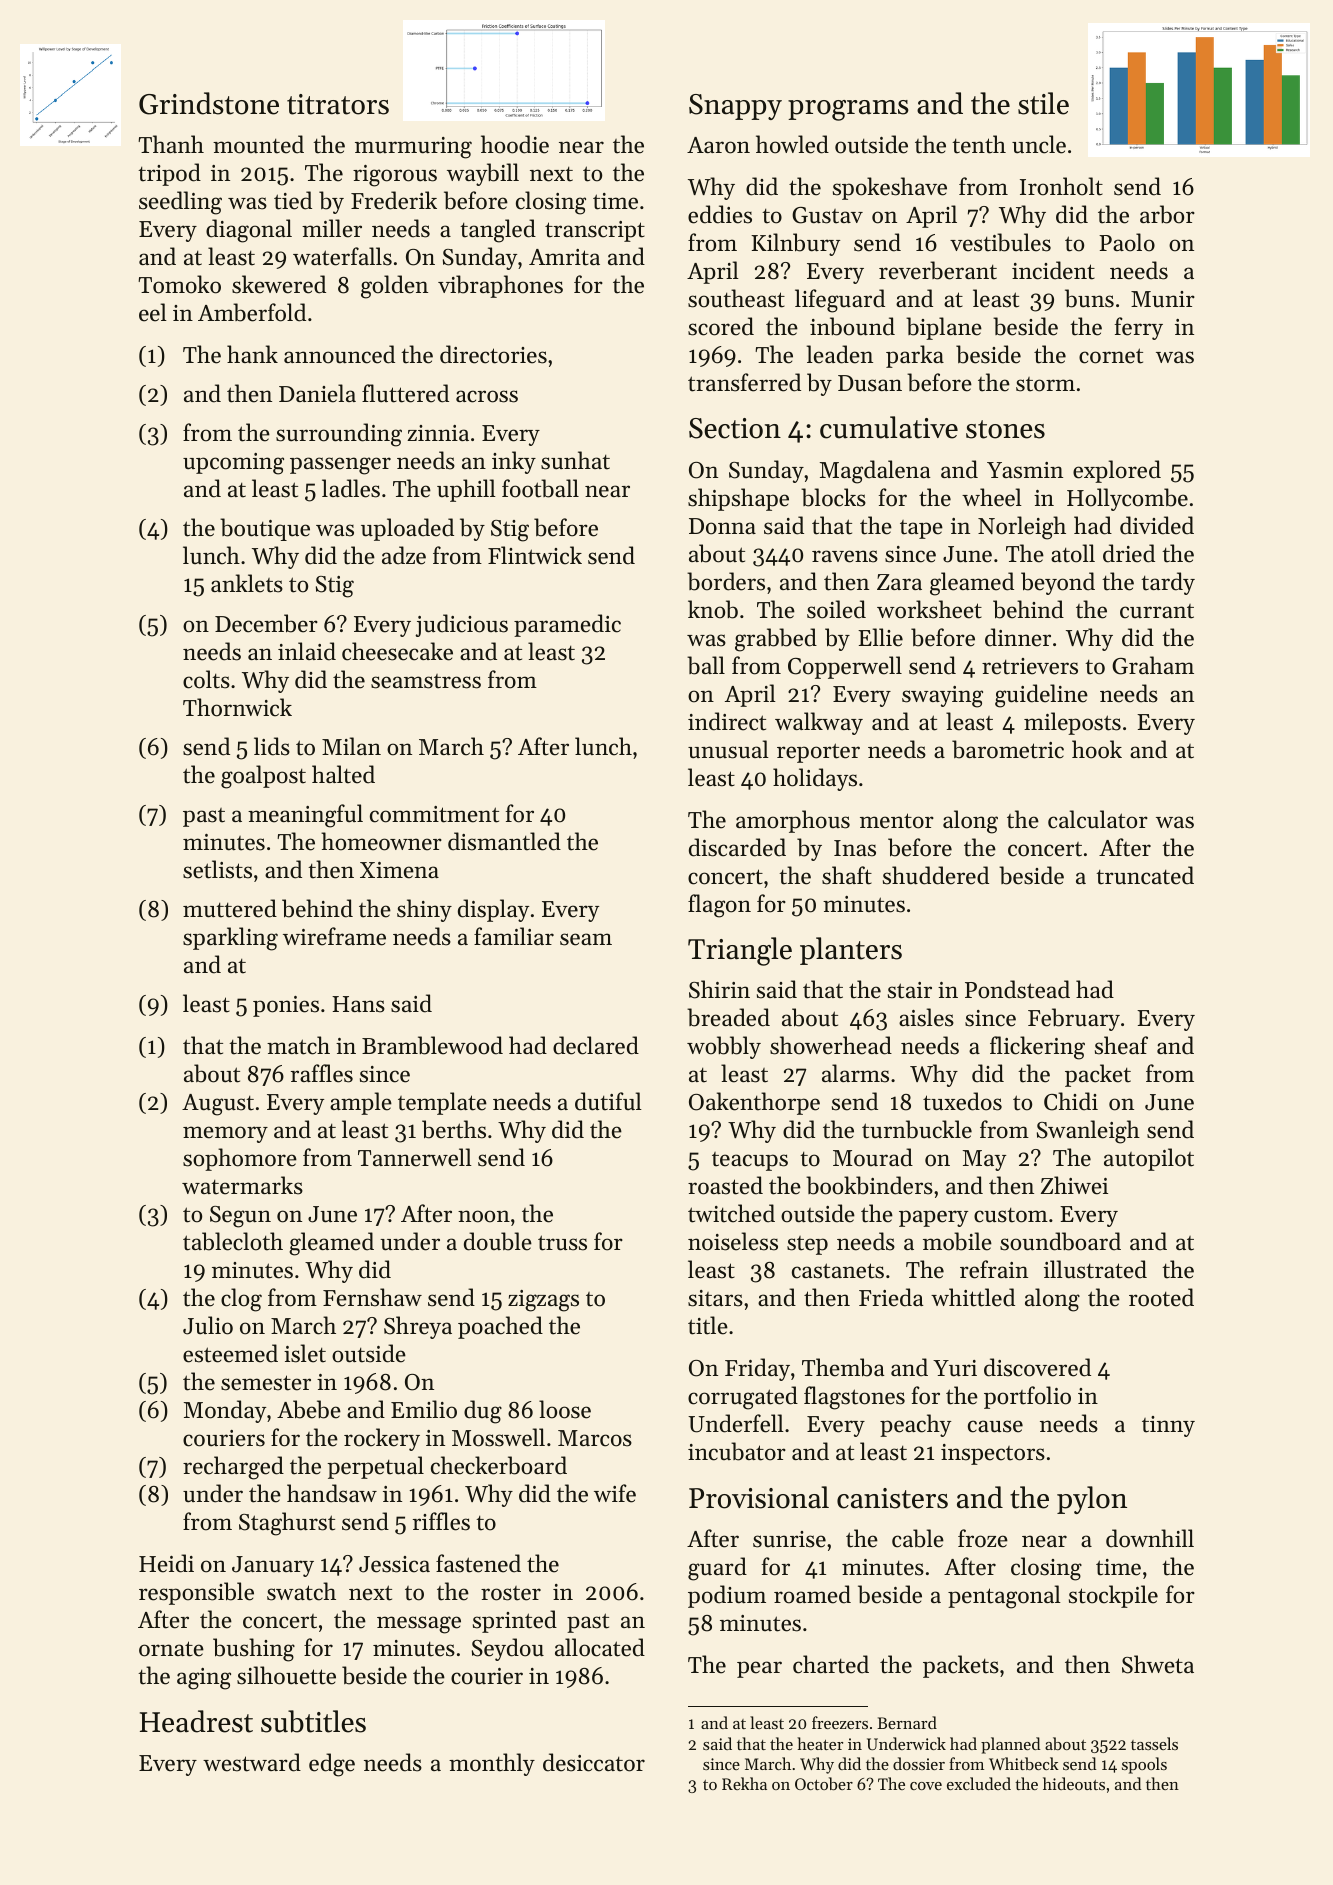  Describe the element at coordinates (196, 1593) in the page. I see `responsible` at that location.
